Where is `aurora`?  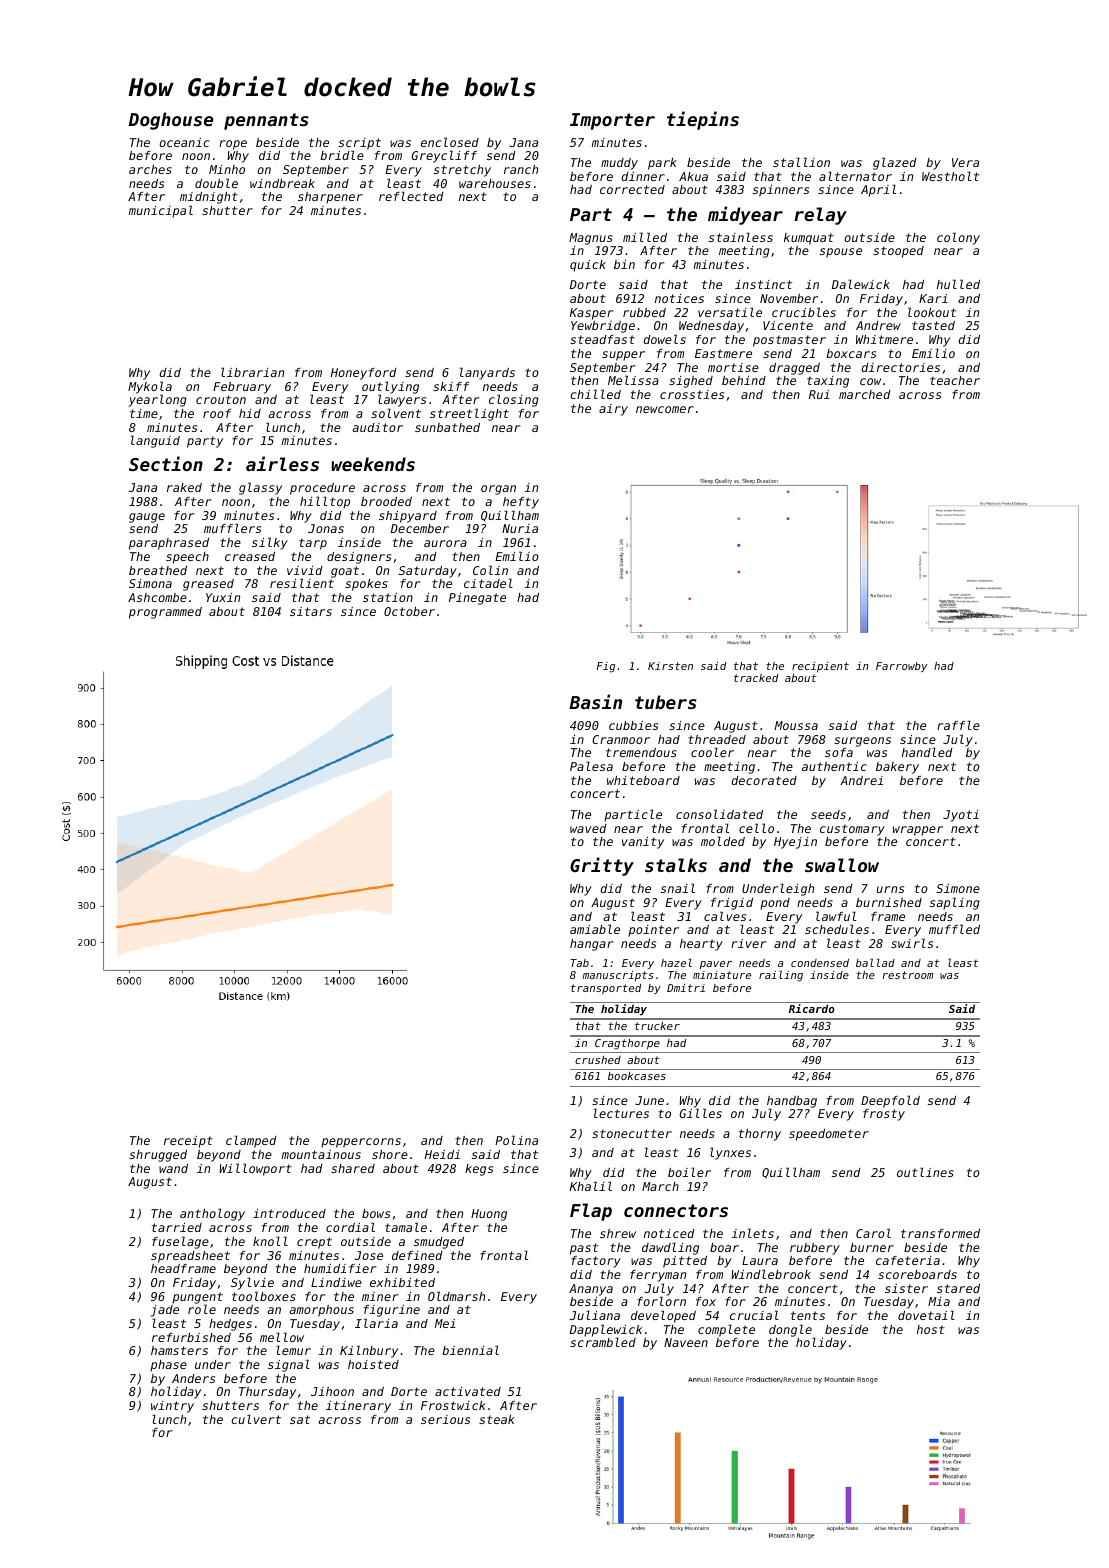 aurora is located at coordinates (445, 543).
